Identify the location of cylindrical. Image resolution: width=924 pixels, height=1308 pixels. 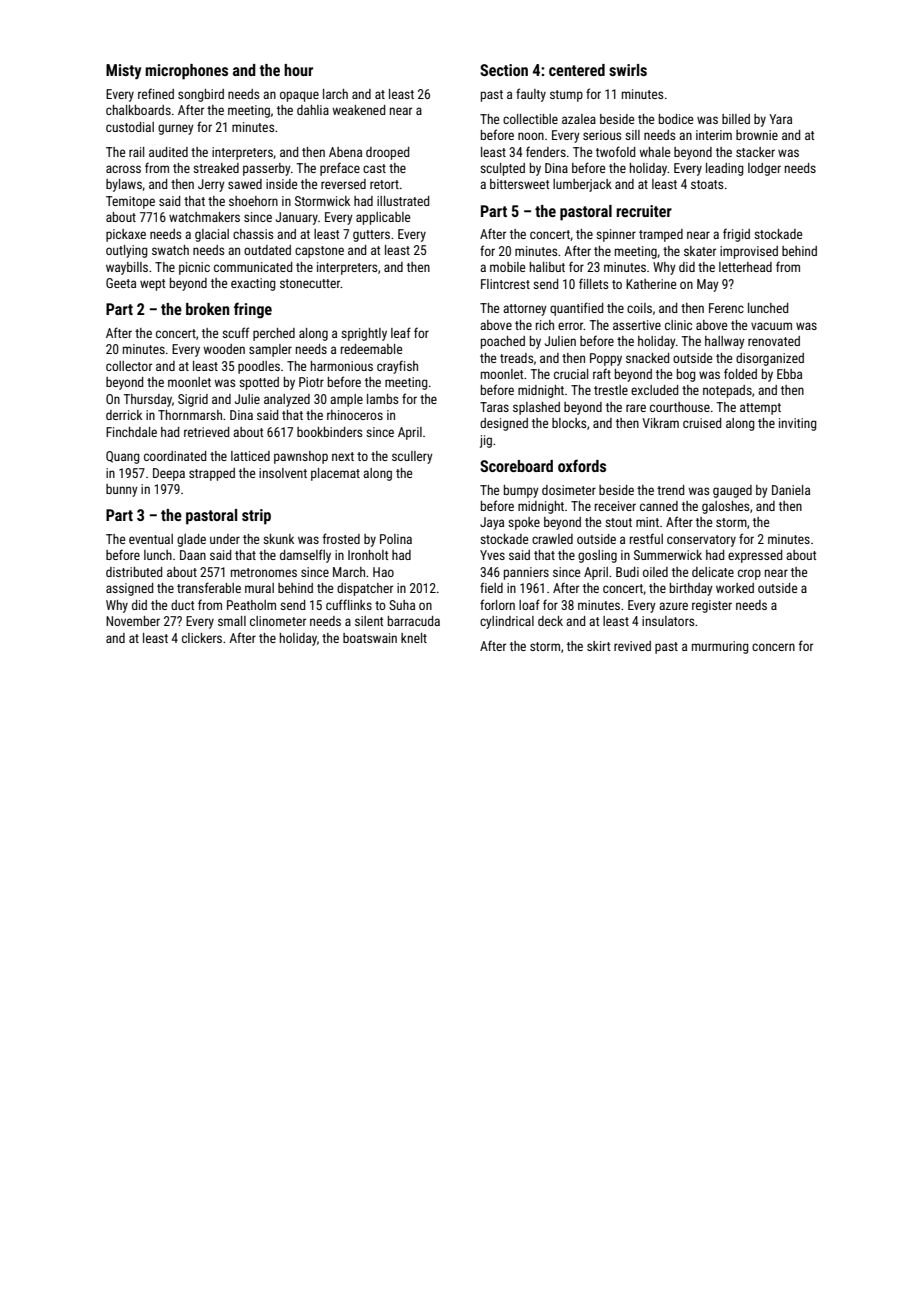
(507, 622).
